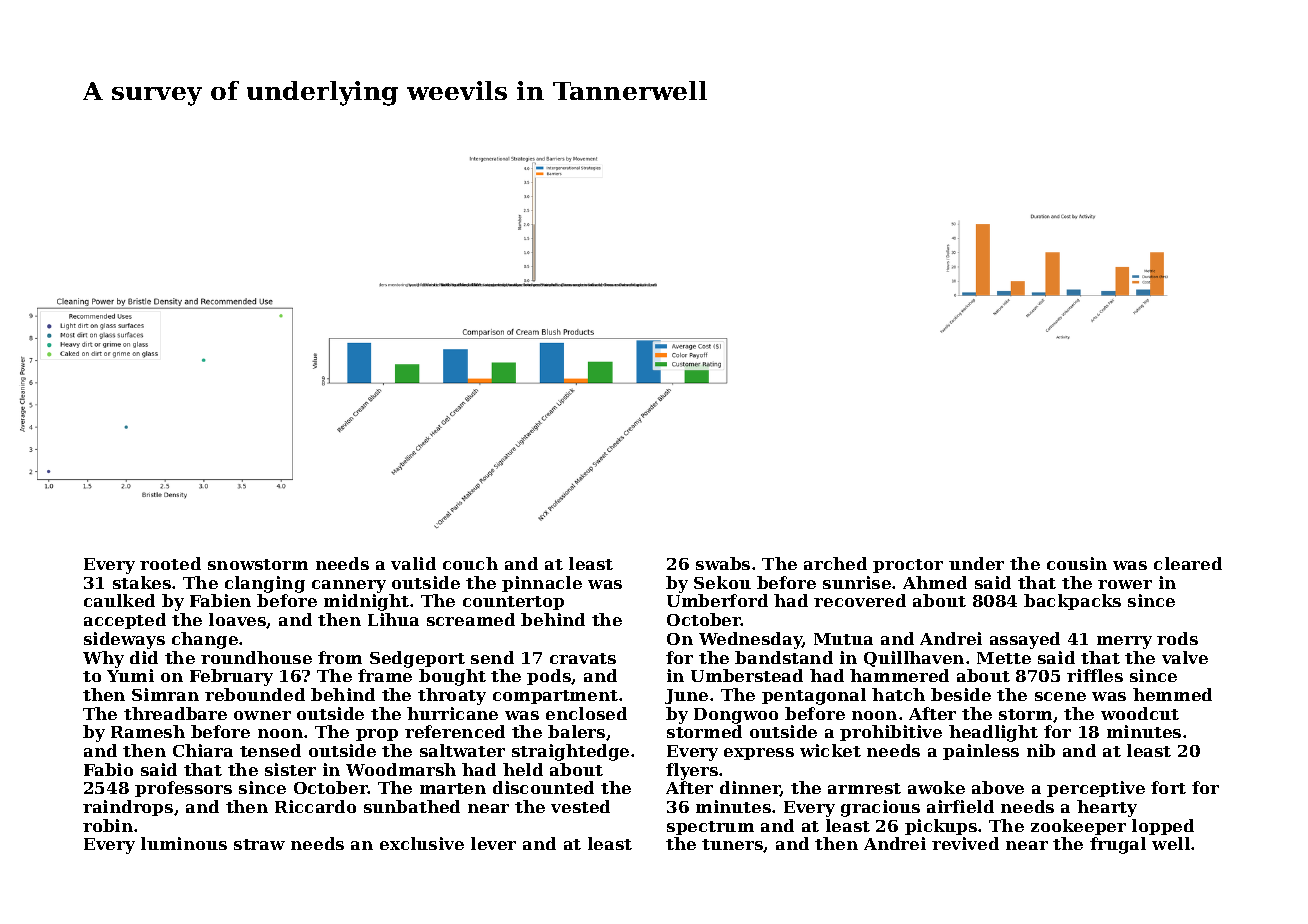  I want to click on frugal, so click(1118, 845).
